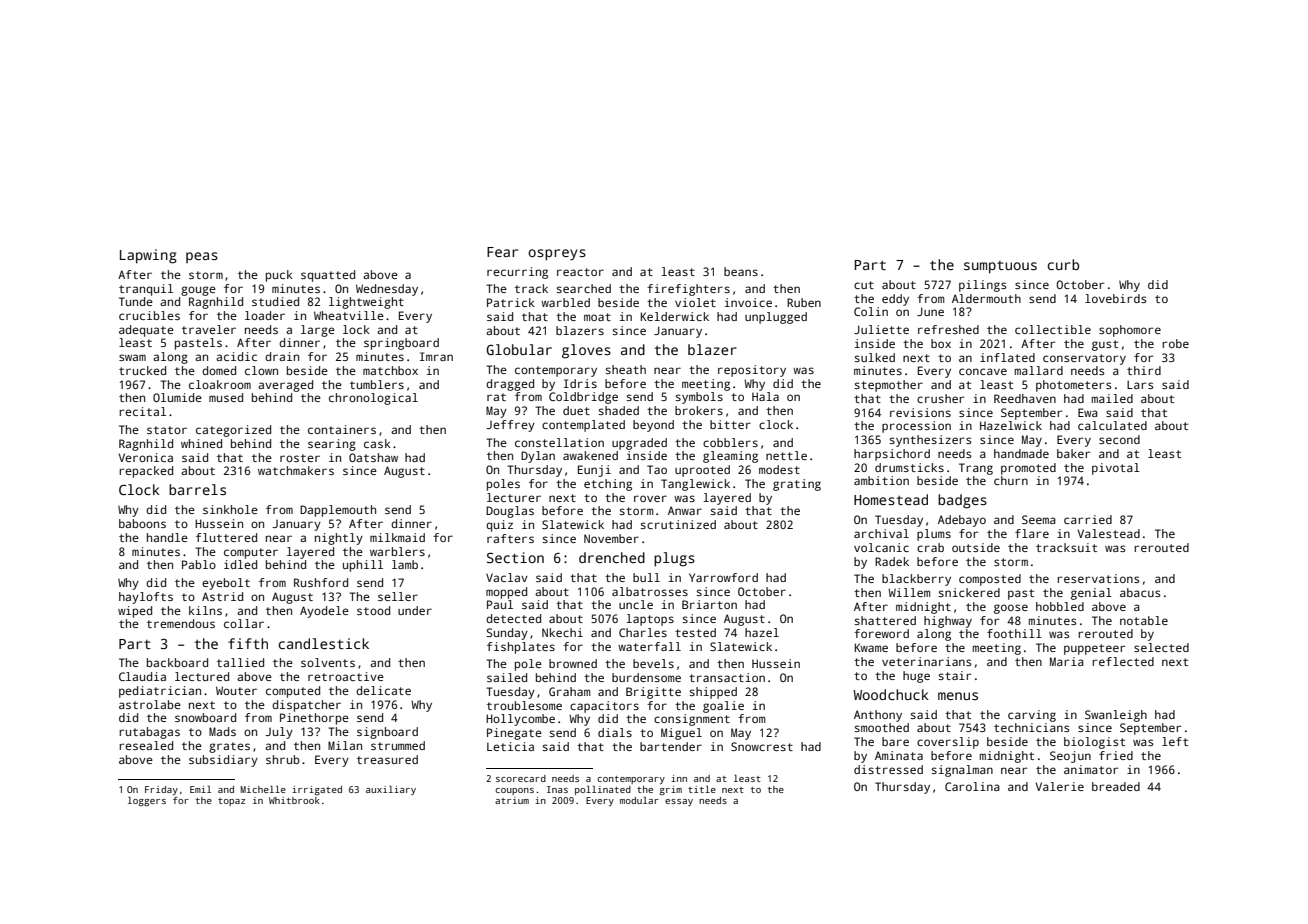  I want to click on barrels, so click(197, 489).
